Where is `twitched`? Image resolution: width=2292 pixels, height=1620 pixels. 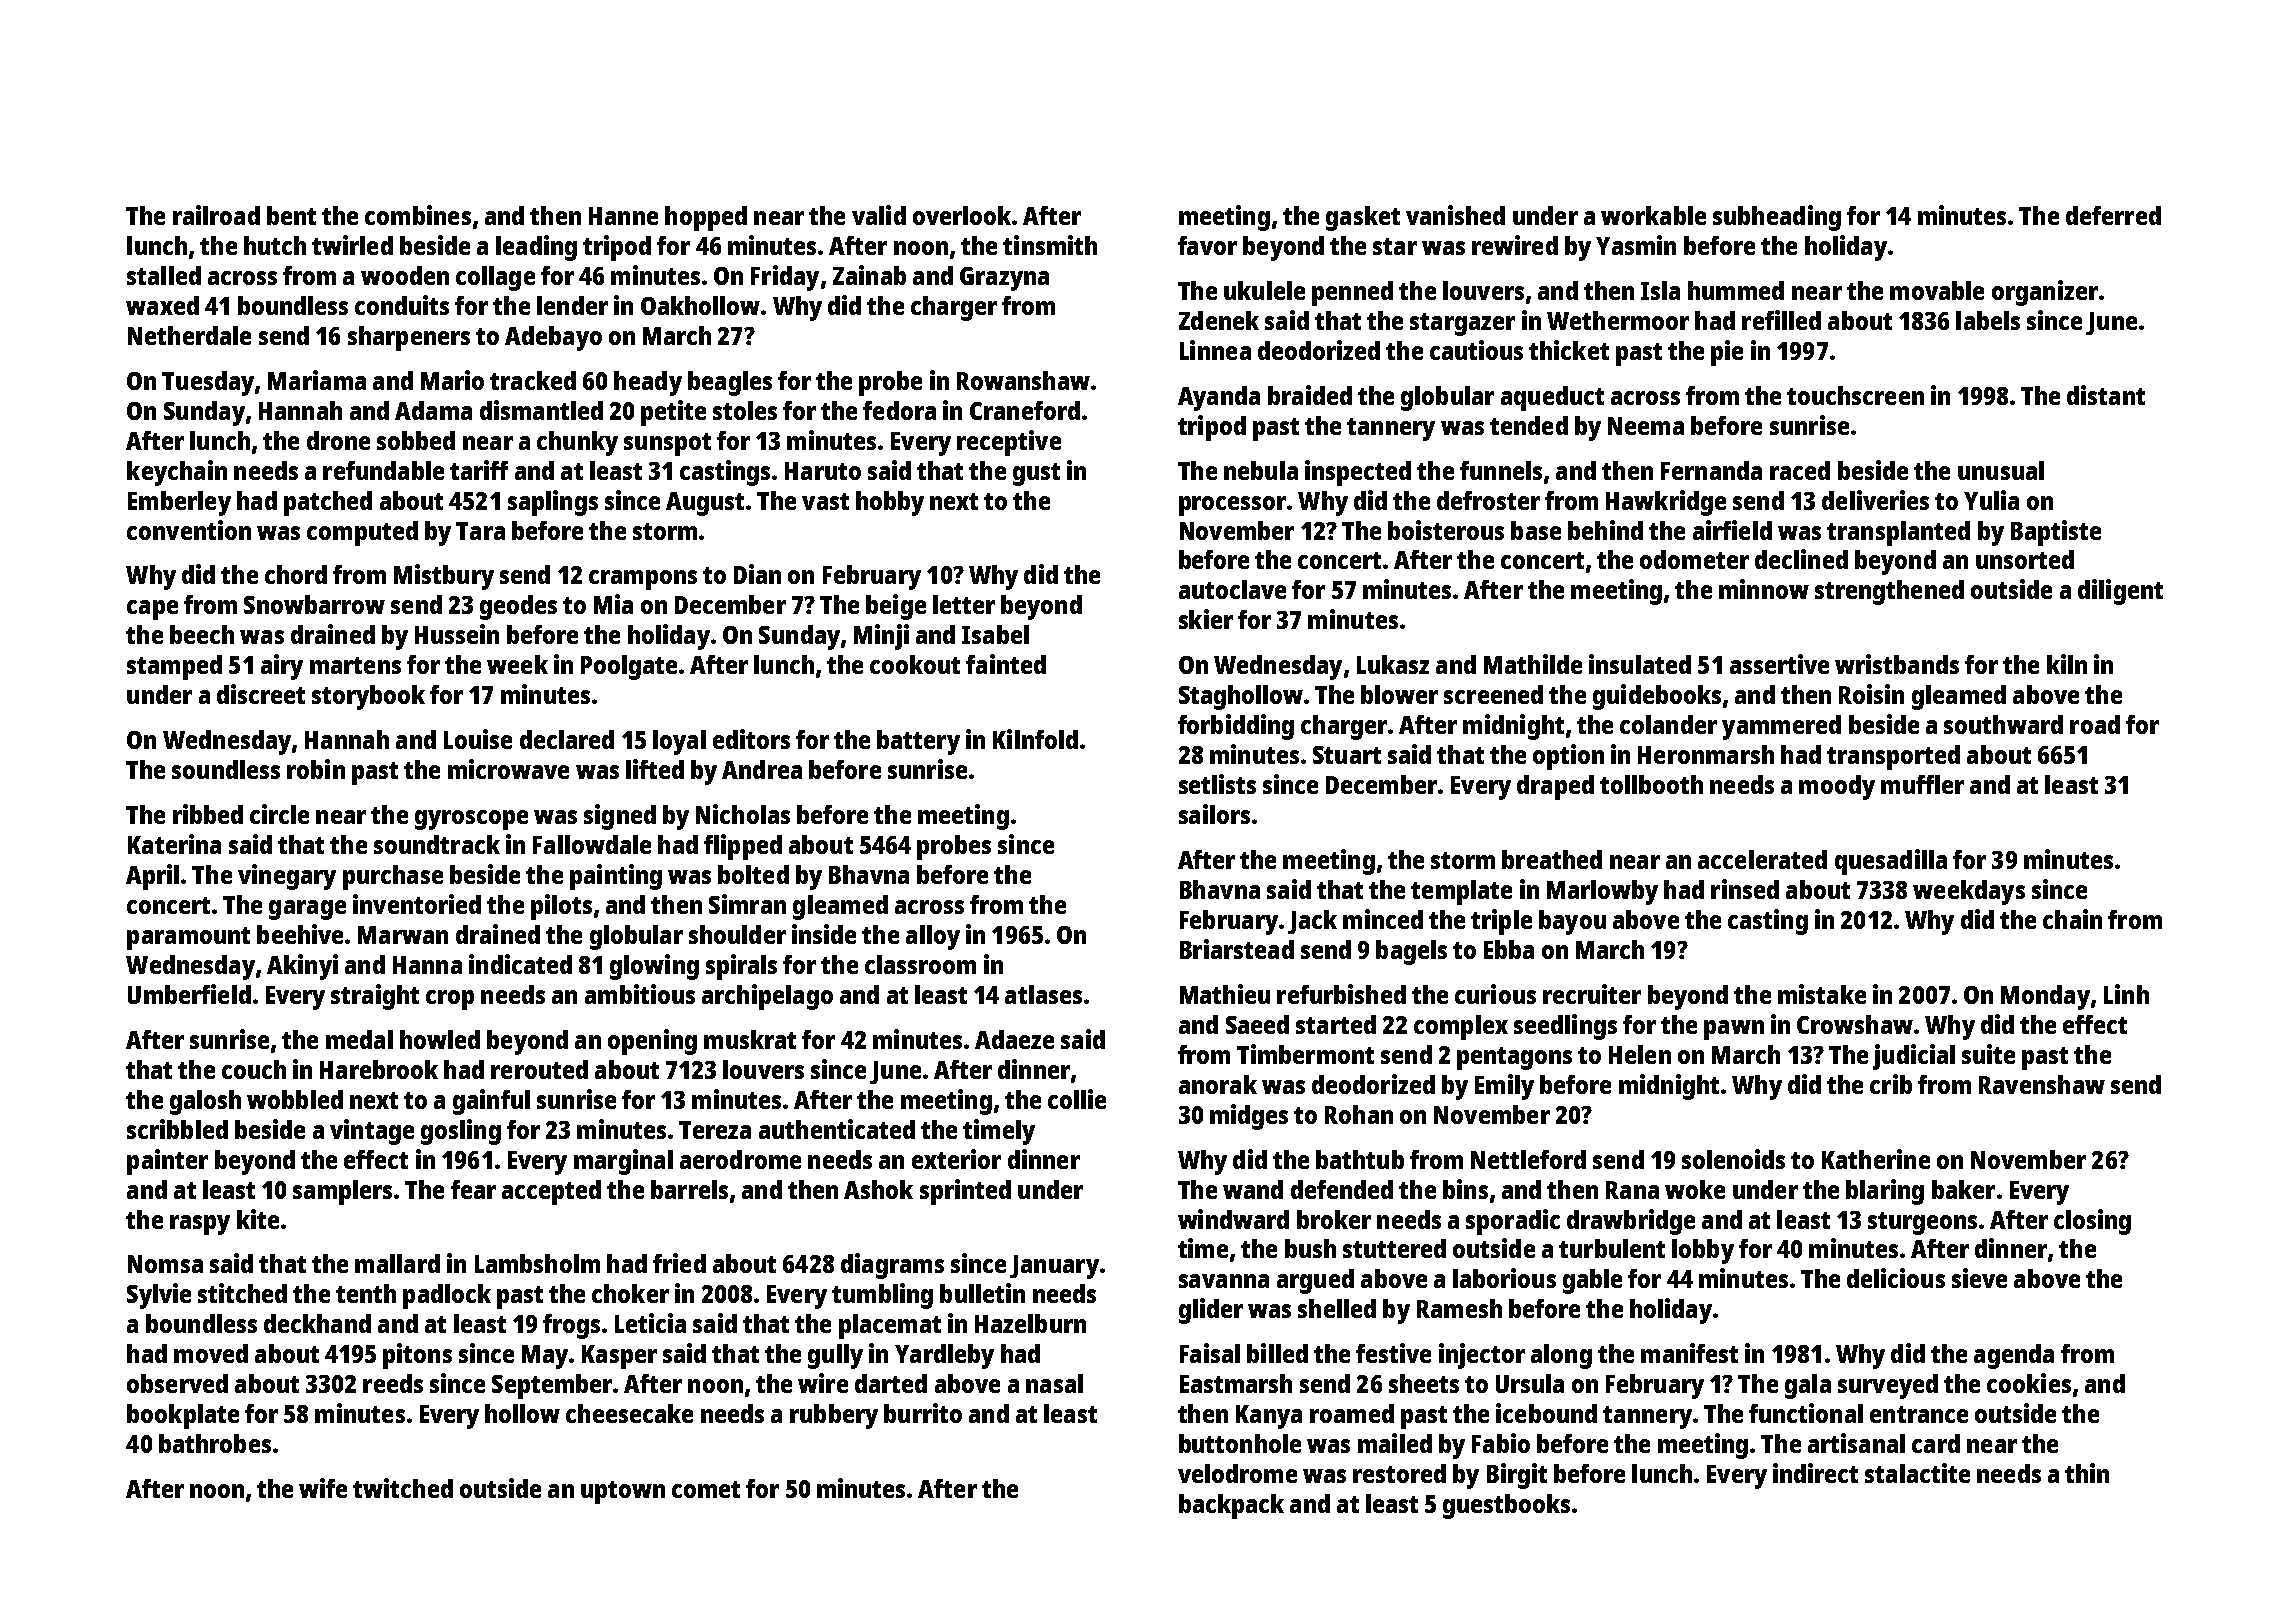
twitched is located at coordinates (403, 1488).
